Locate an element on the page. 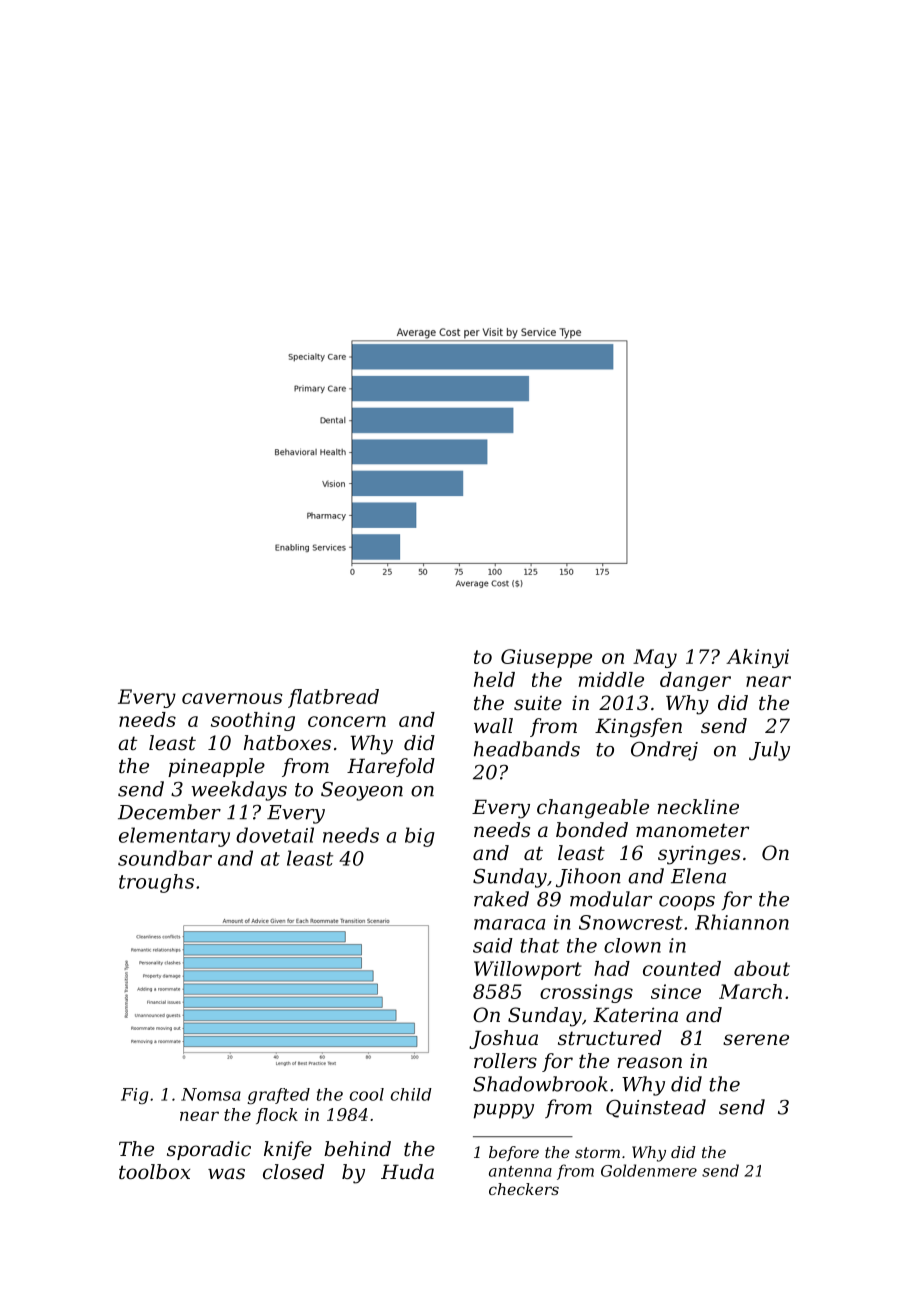 The height and width of the document is (1316, 908). troughs is located at coordinates (156, 883).
